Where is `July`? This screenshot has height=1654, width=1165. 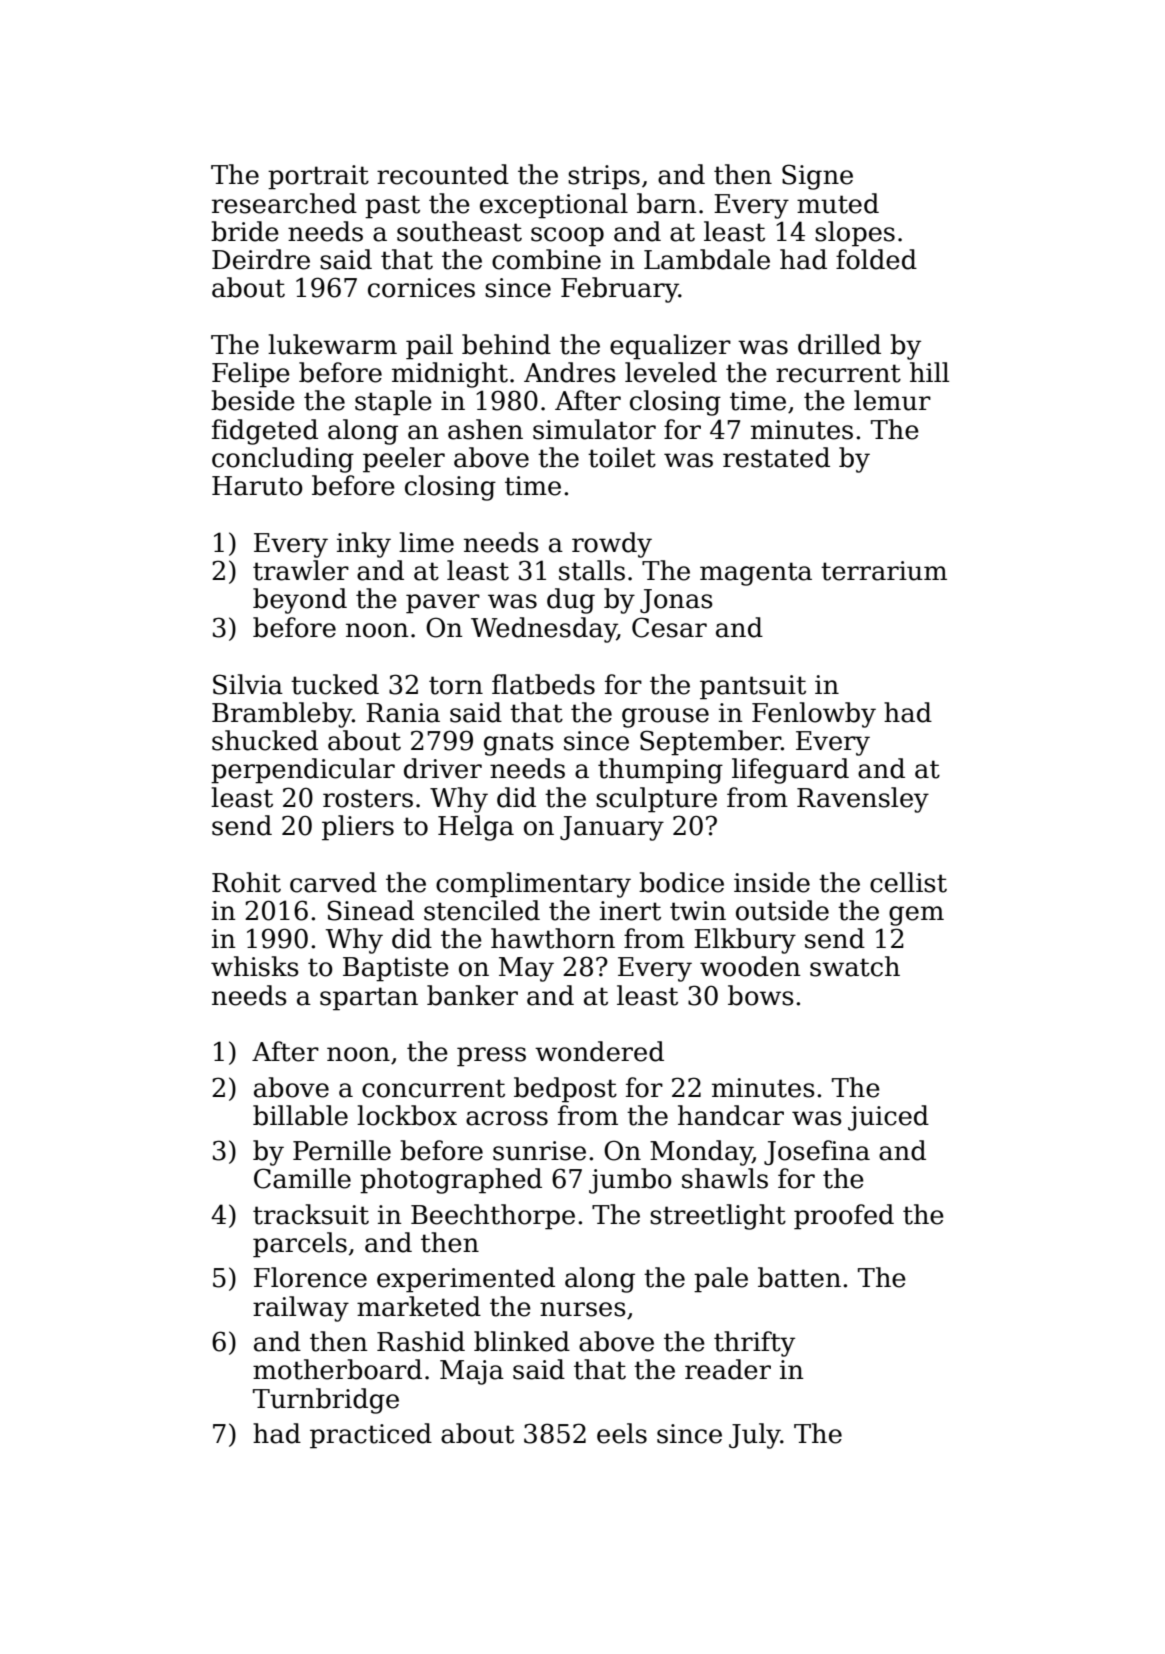 July is located at coordinates (755, 1436).
